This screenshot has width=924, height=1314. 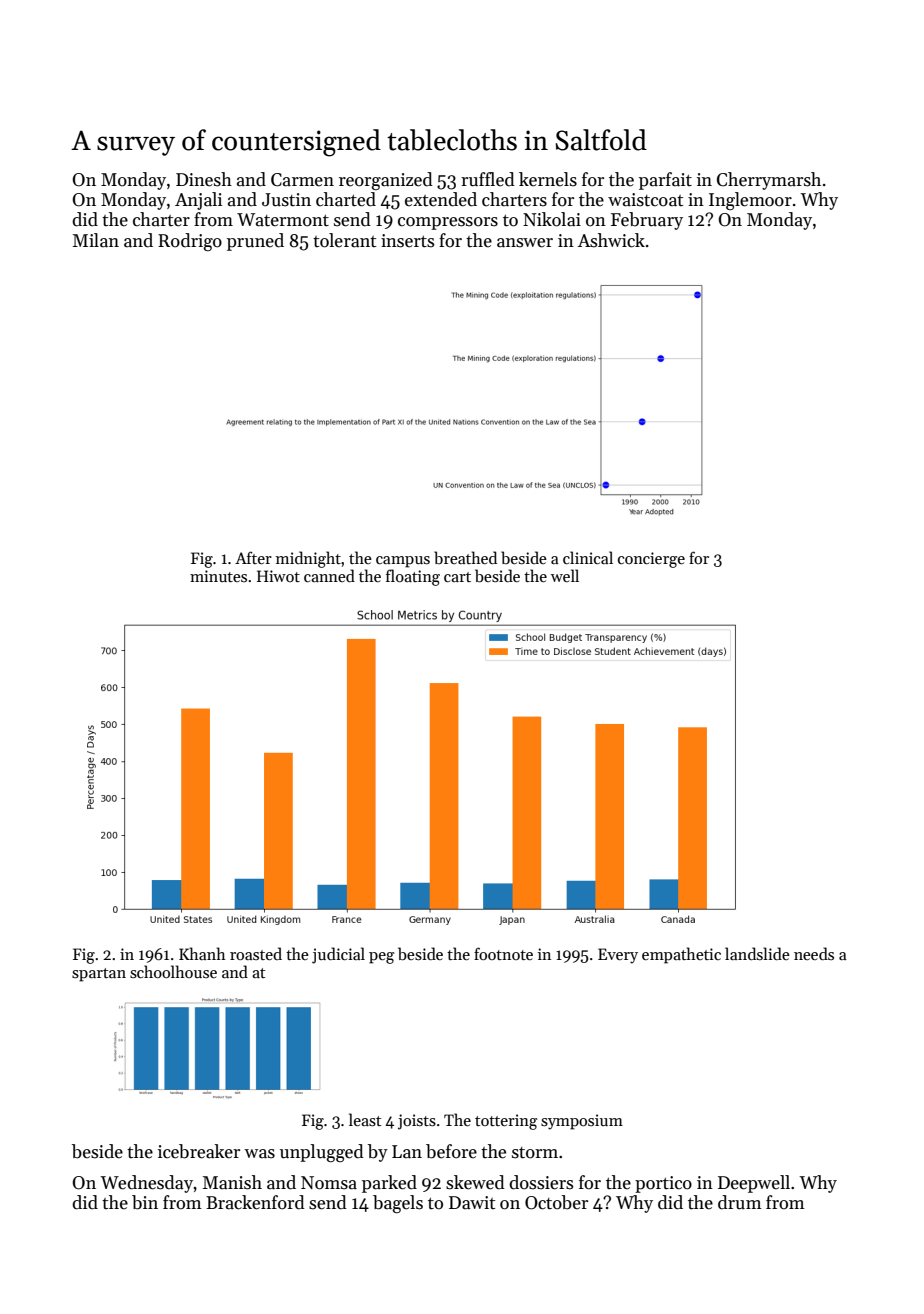 What do you see at coordinates (278, 576) in the screenshot?
I see `Hiwot` at bounding box center [278, 576].
